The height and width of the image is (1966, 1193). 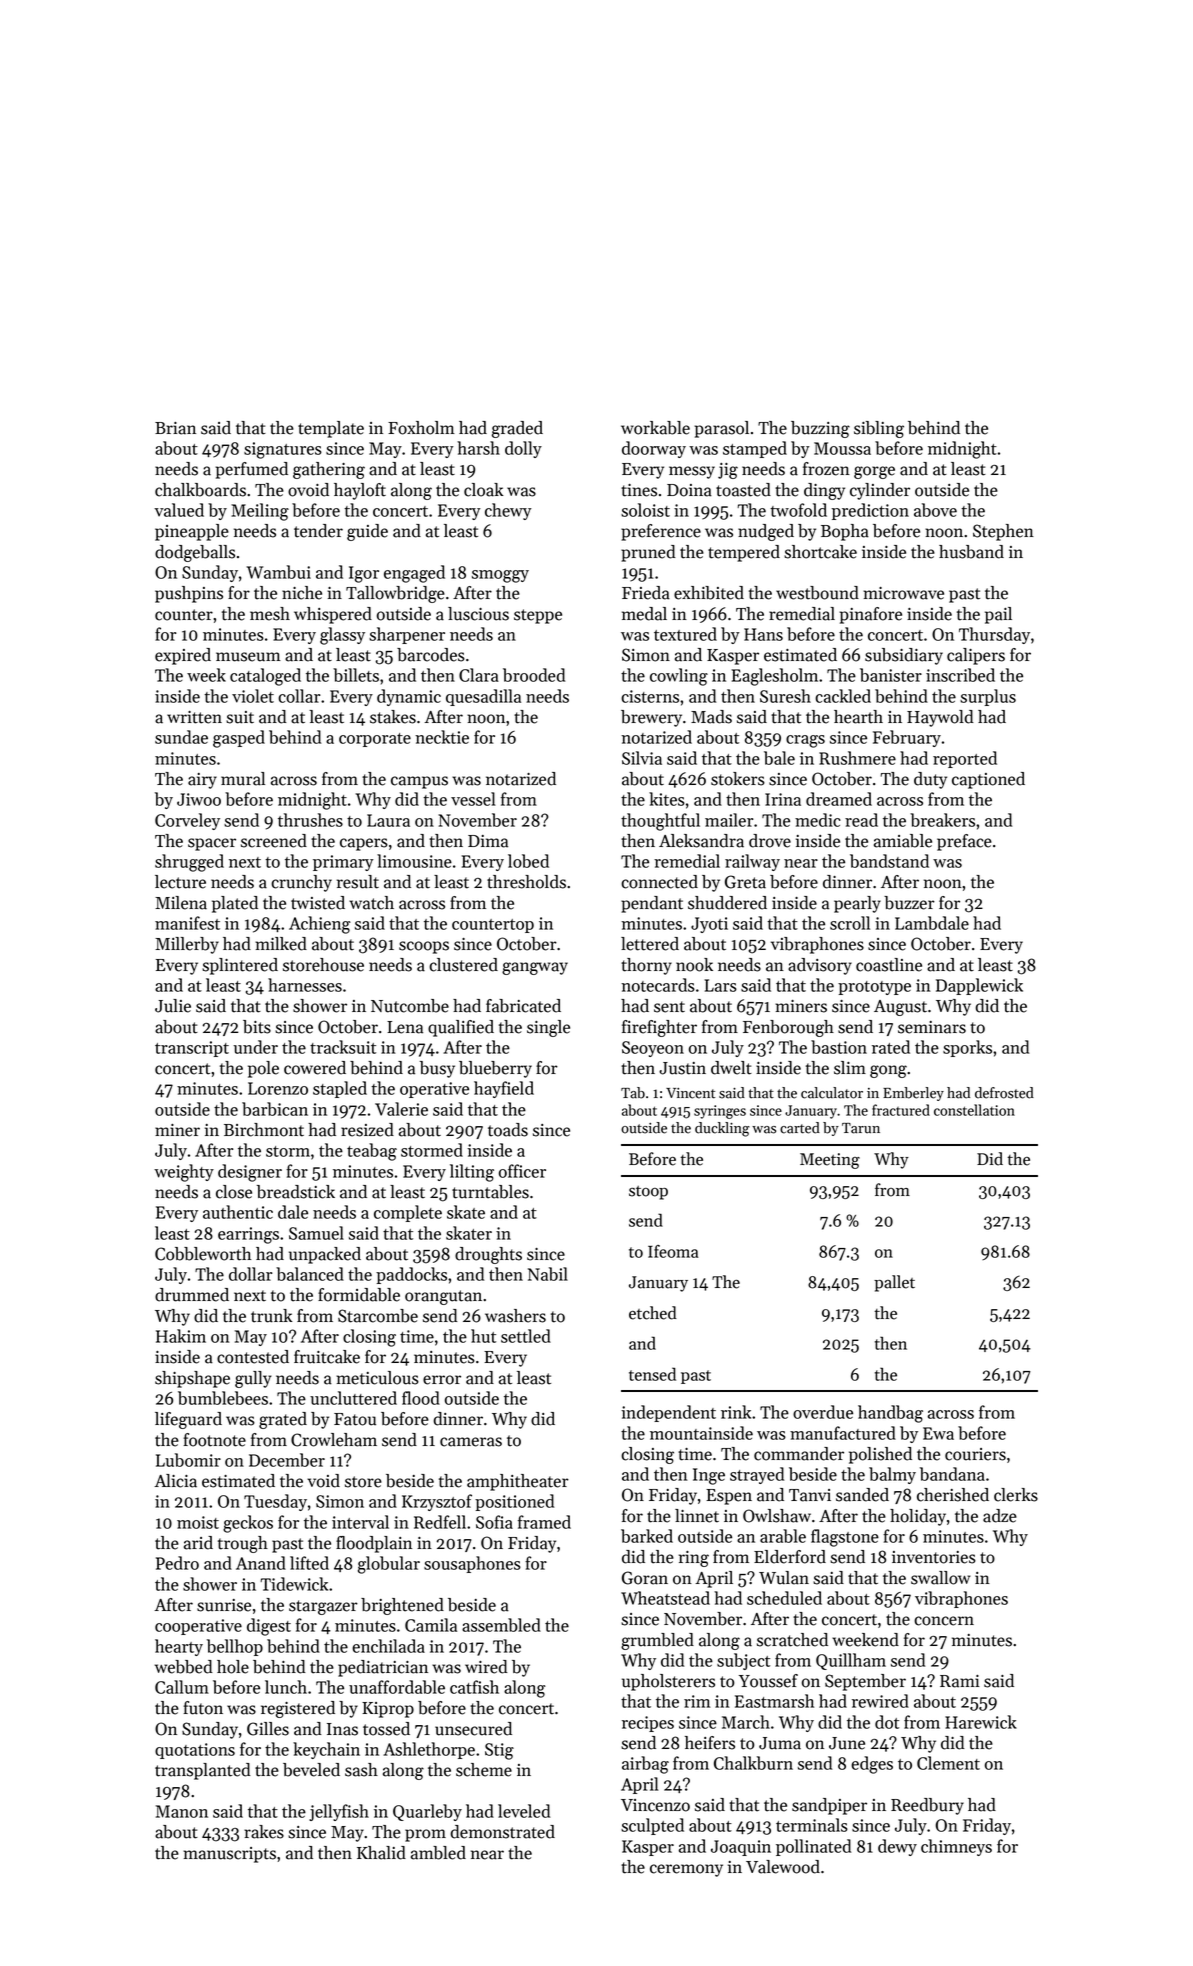 I want to click on buzzing, so click(x=820, y=429).
